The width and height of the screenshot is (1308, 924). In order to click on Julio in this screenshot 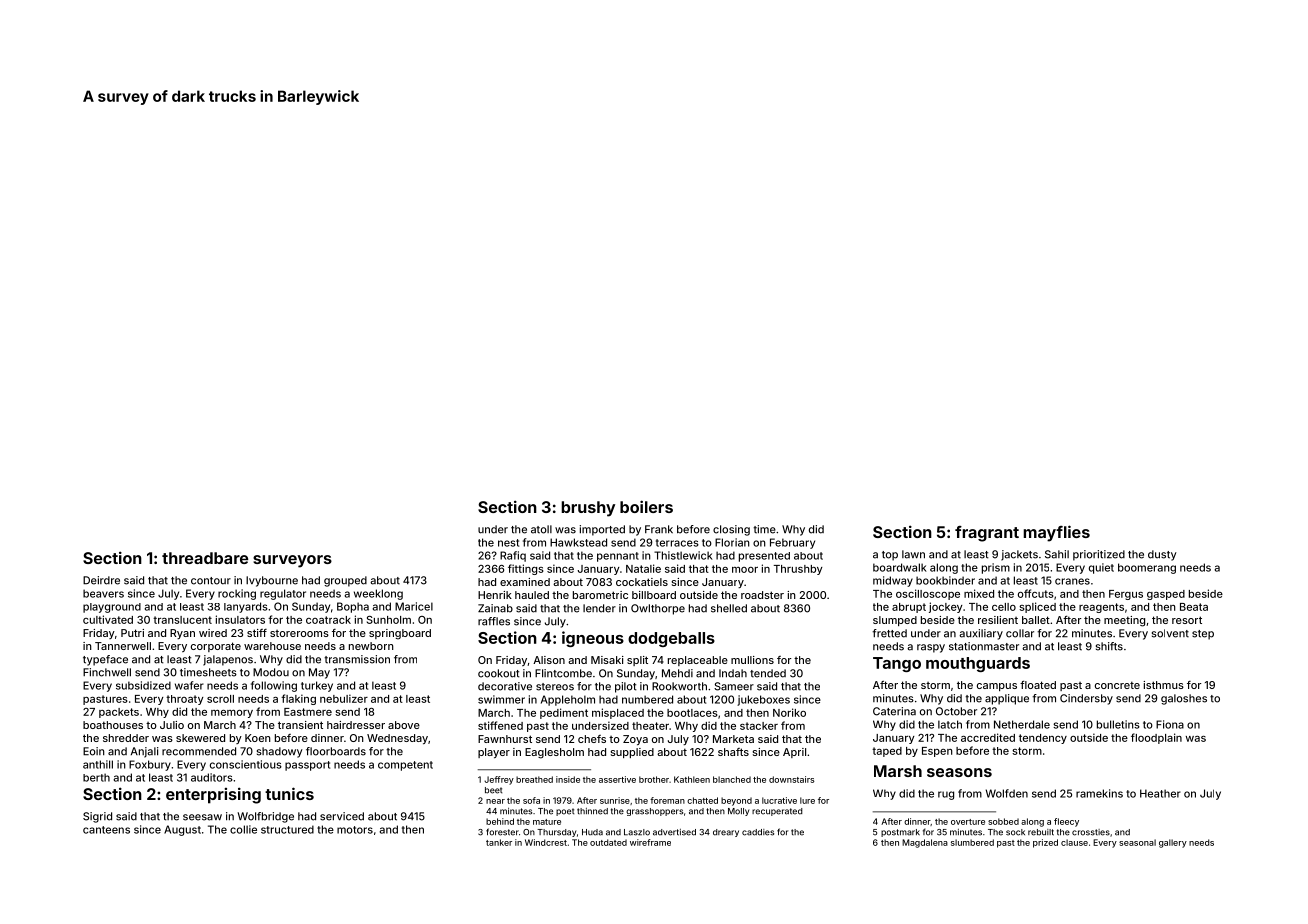, I will do `click(172, 725)`.
